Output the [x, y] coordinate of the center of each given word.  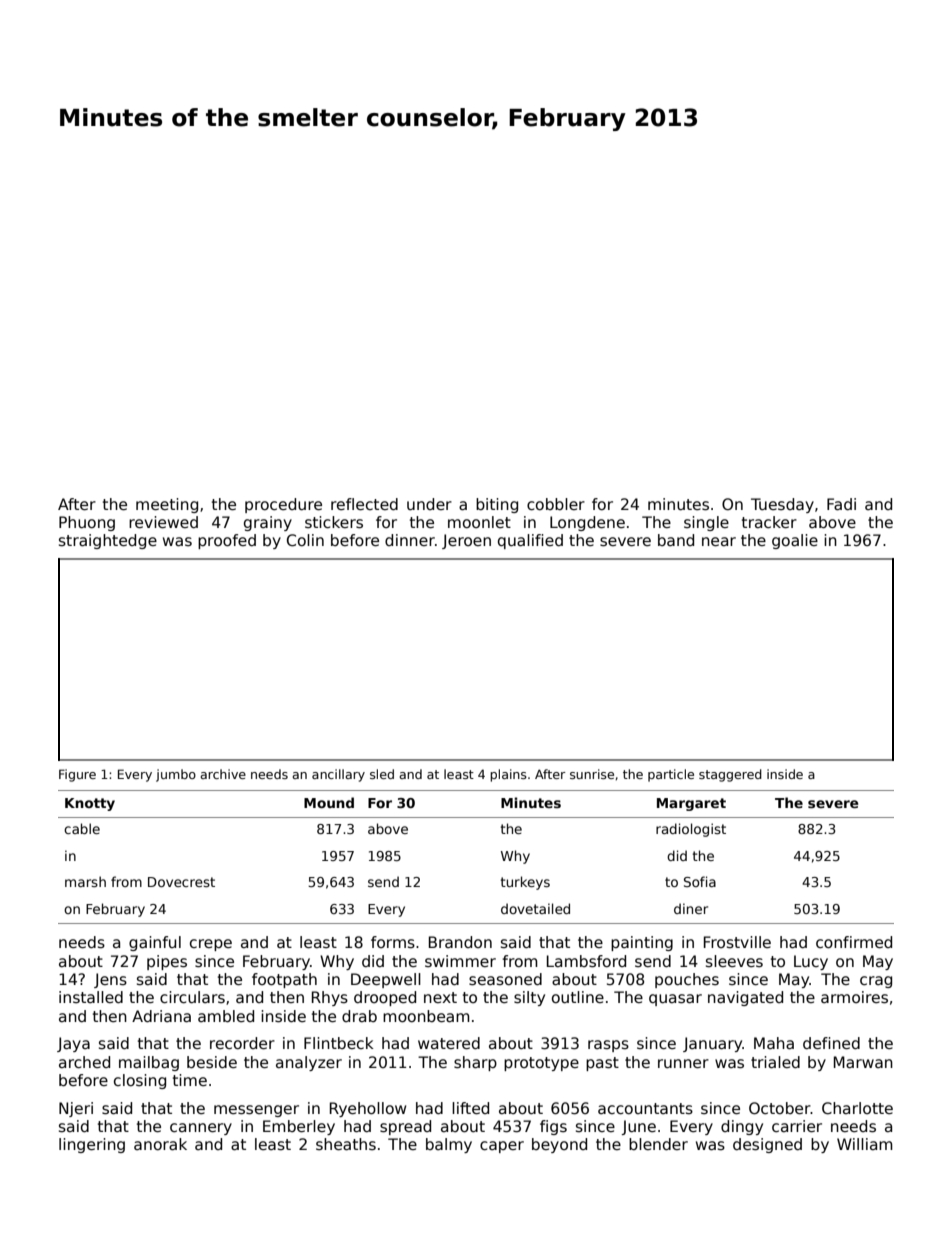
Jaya [73, 1044]
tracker [769, 522]
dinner [410, 540]
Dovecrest [181, 882]
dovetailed [535, 908]
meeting [167, 505]
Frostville [737, 942]
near [719, 541]
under [429, 504]
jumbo [176, 775]
